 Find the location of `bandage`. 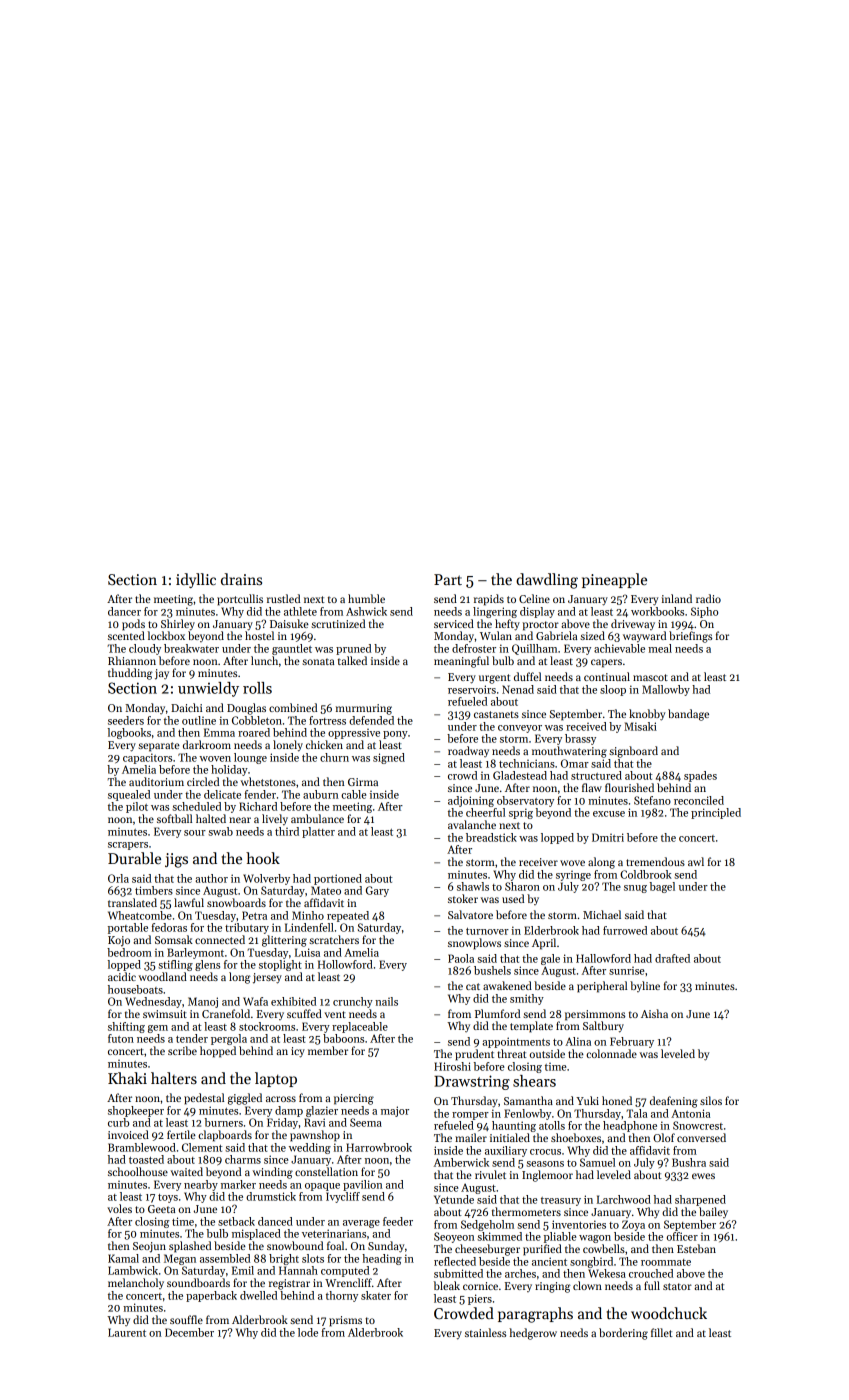

bandage is located at coordinates (688, 715).
